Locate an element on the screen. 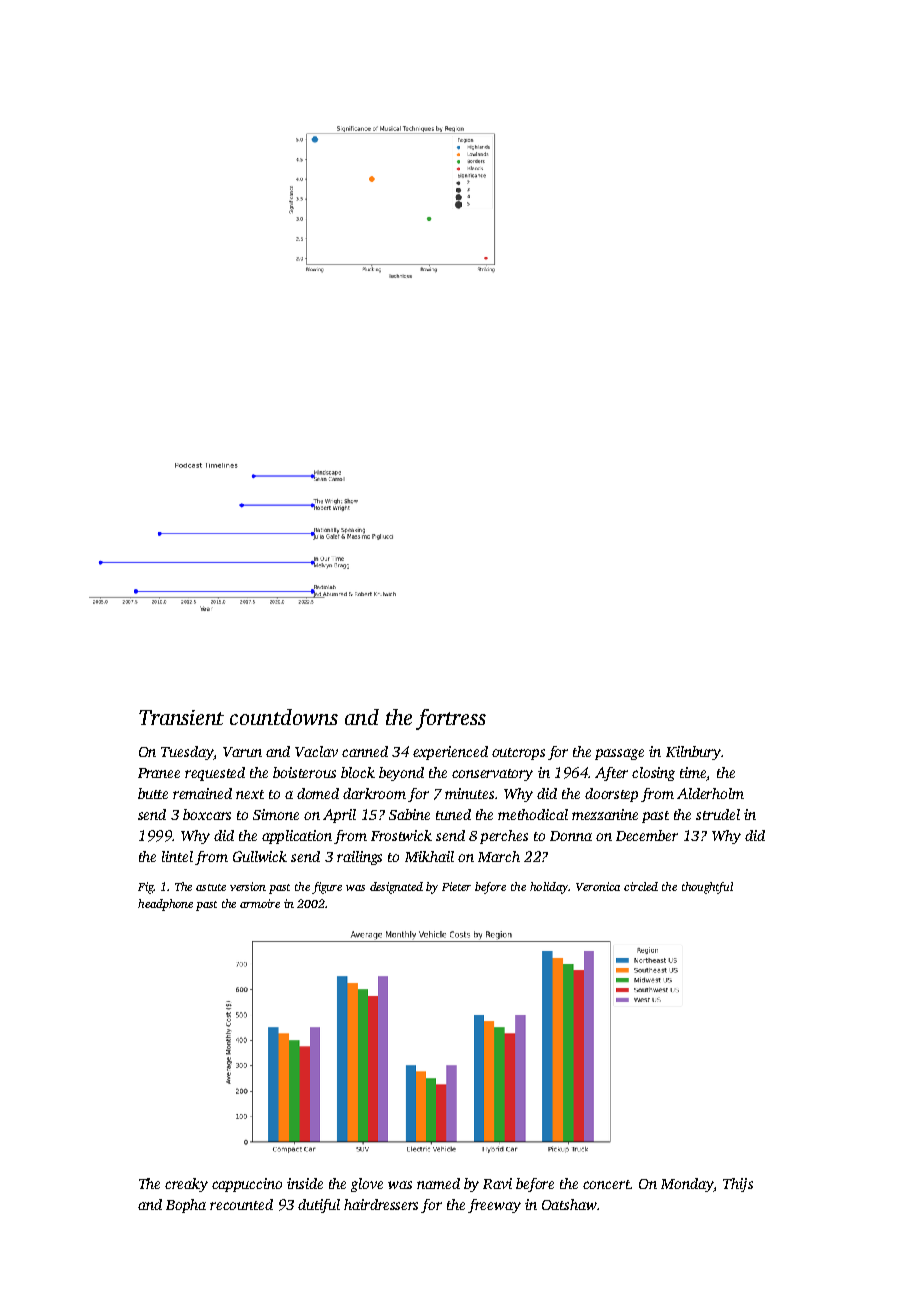 The height and width of the screenshot is (1316, 908). minutes is located at coordinates (469, 793).
